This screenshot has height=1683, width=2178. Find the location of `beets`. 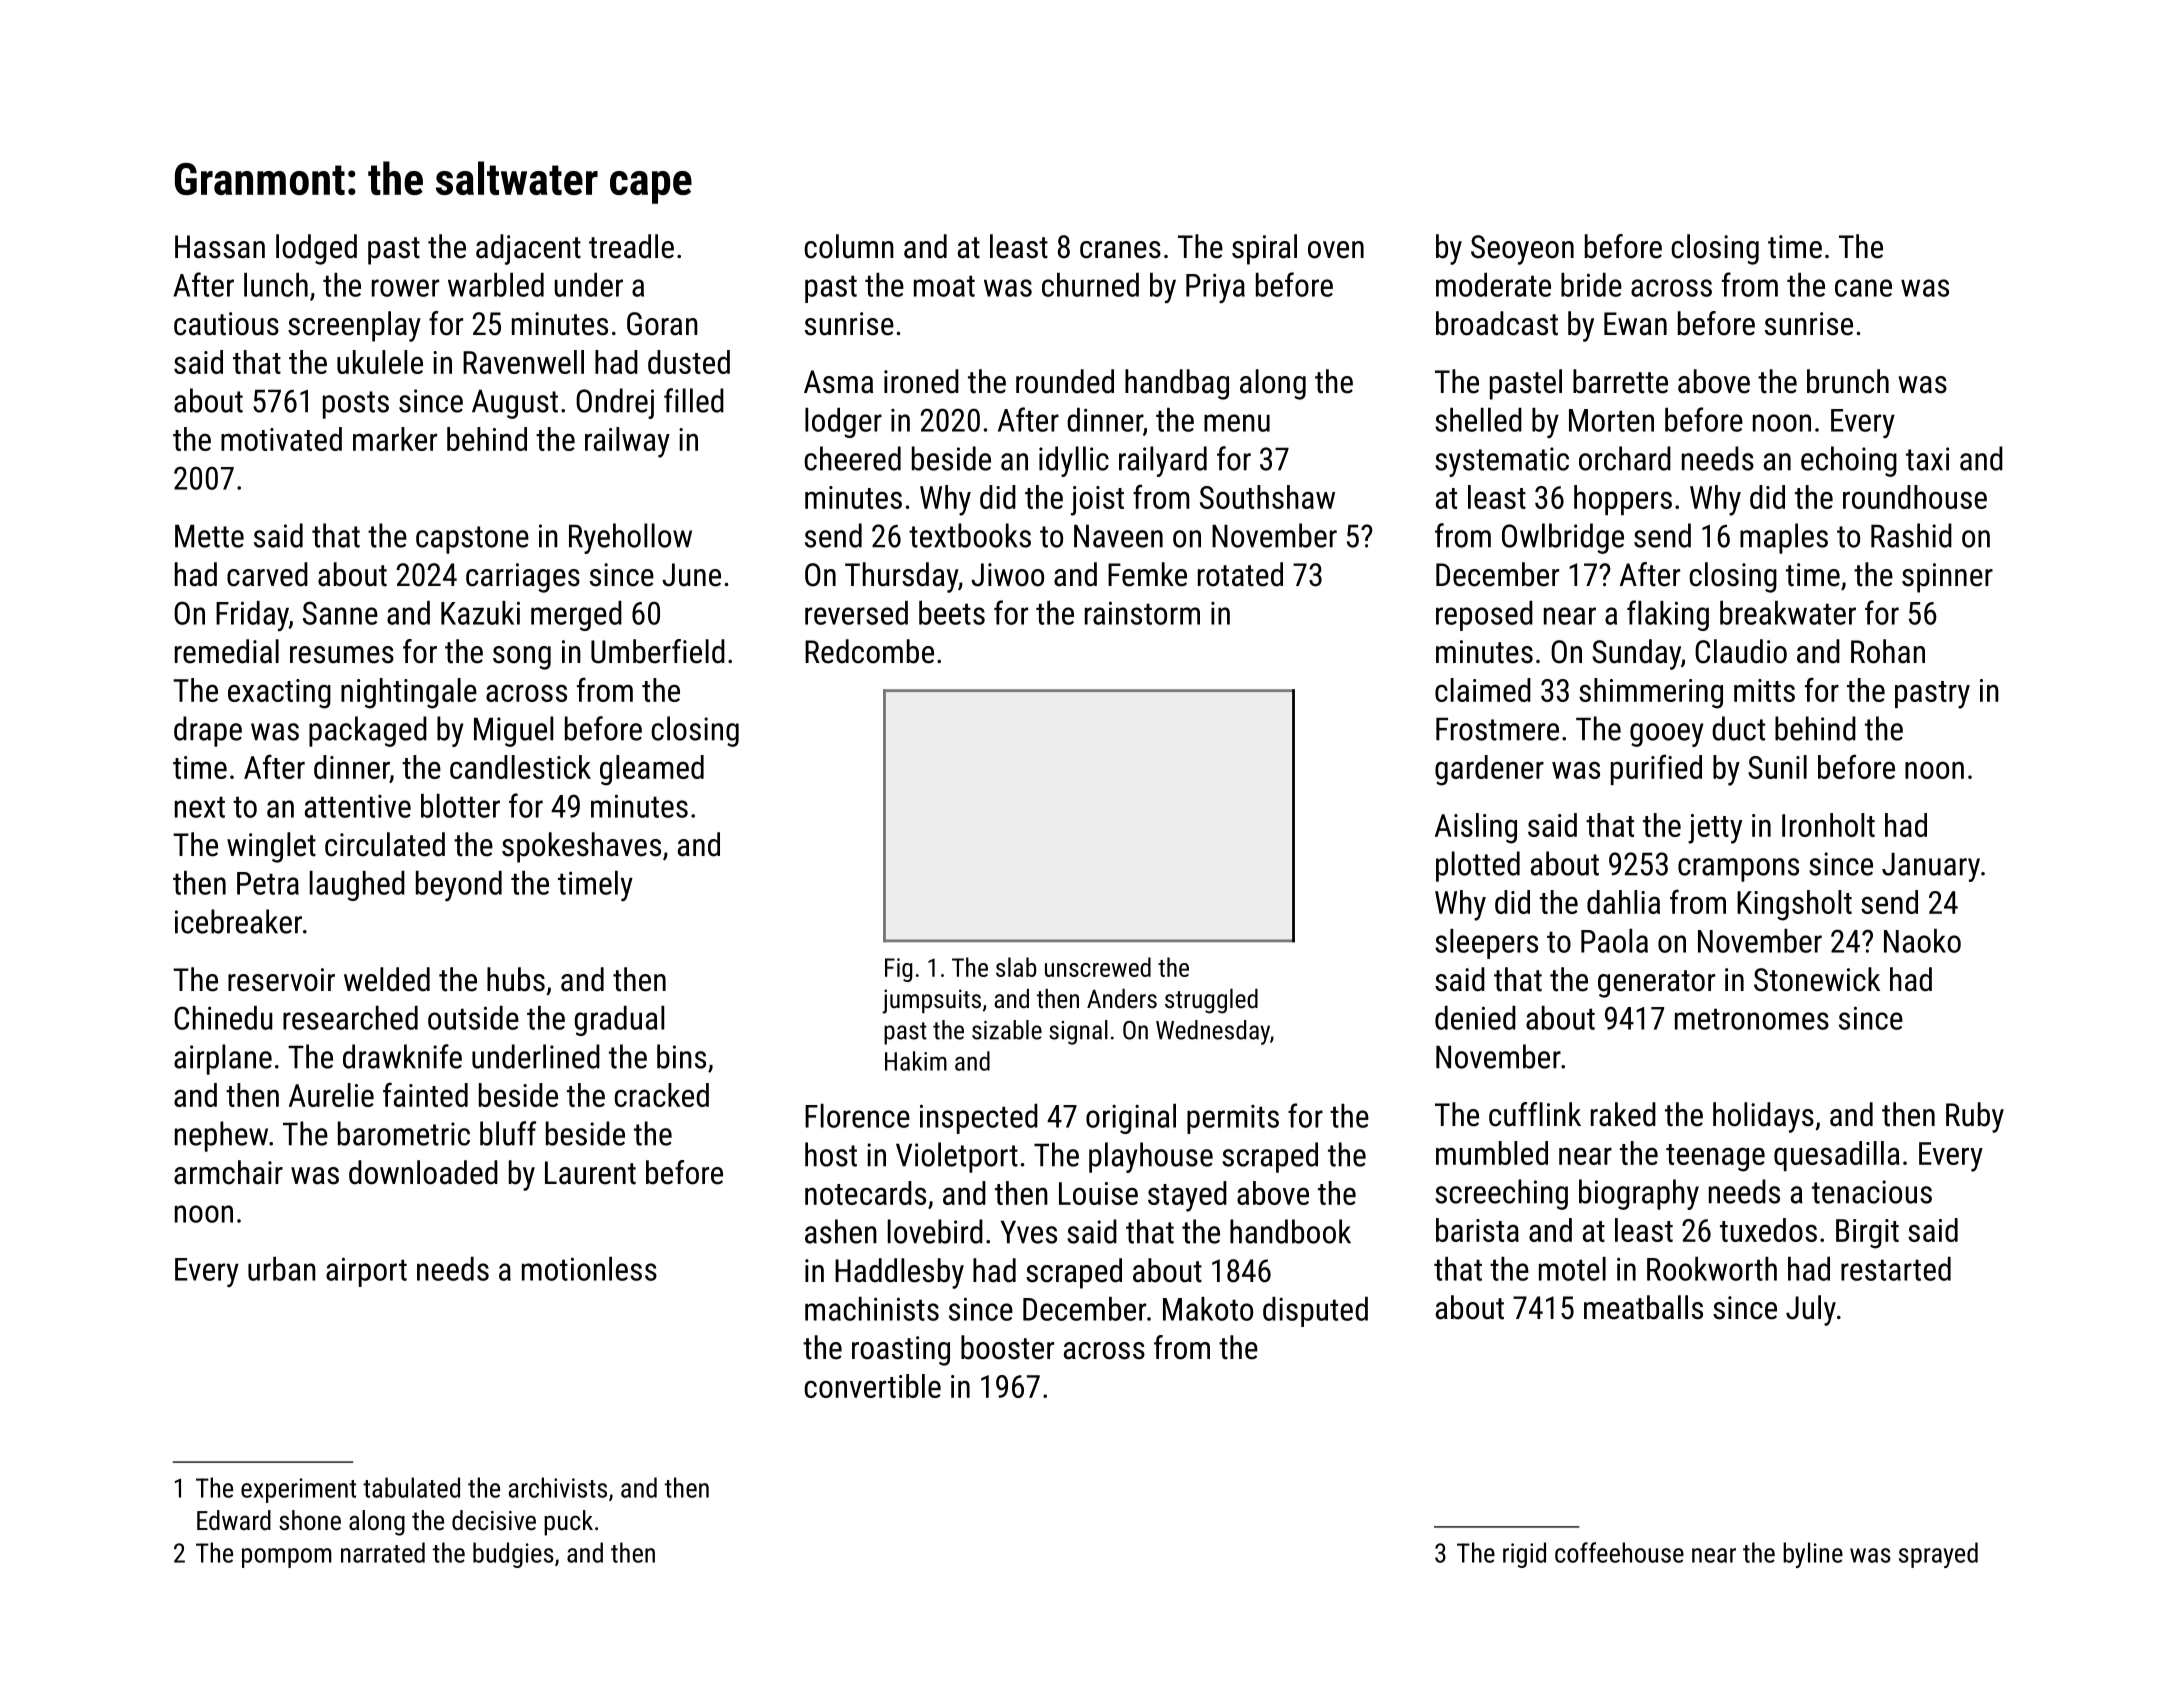

beets is located at coordinates (952, 613).
